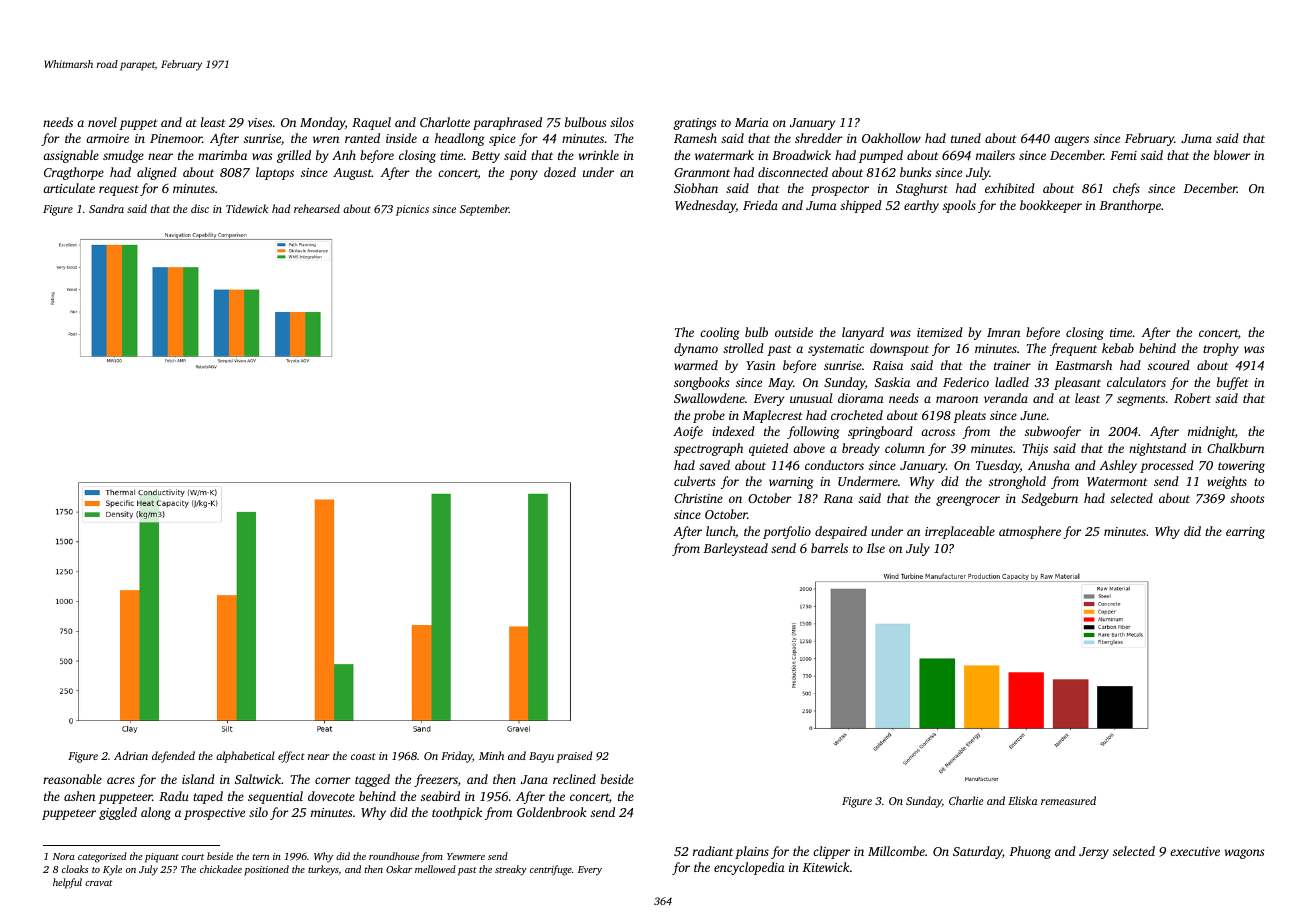 The width and height of the screenshot is (1308, 924). Describe the element at coordinates (720, 333) in the screenshot. I see `cooling` at that location.
